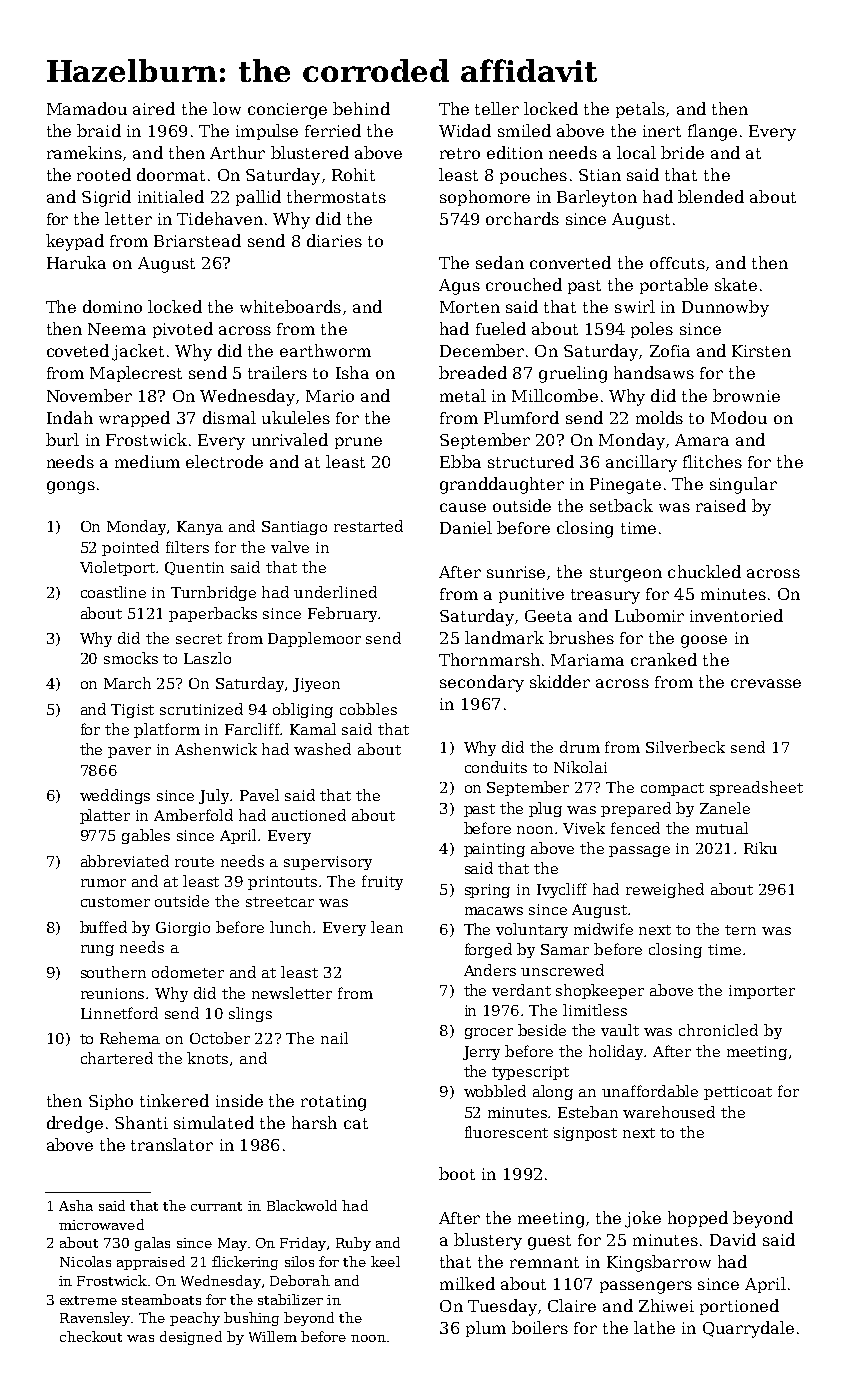 The height and width of the image is (1400, 849). Describe the element at coordinates (290, 1299) in the image. I see `stabilizer` at that location.
